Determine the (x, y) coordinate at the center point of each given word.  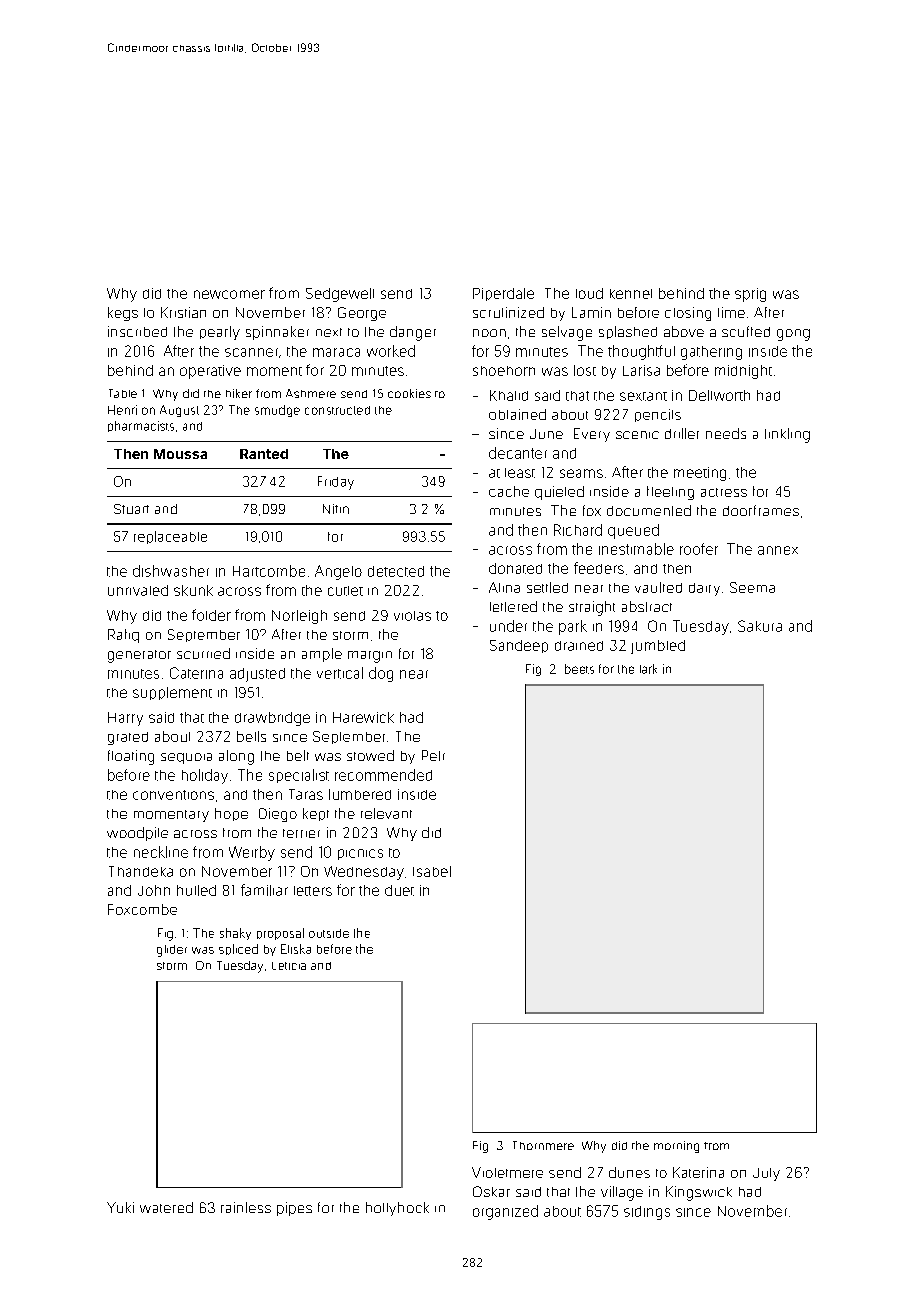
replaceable (170, 537)
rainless (246, 1207)
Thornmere (543, 1145)
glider (172, 951)
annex (778, 550)
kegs (123, 314)
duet (399, 890)
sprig (750, 295)
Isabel (432, 871)
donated (515, 568)
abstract (647, 606)
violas (412, 616)
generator (139, 656)
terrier (301, 833)
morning (676, 1147)
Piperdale (503, 294)
